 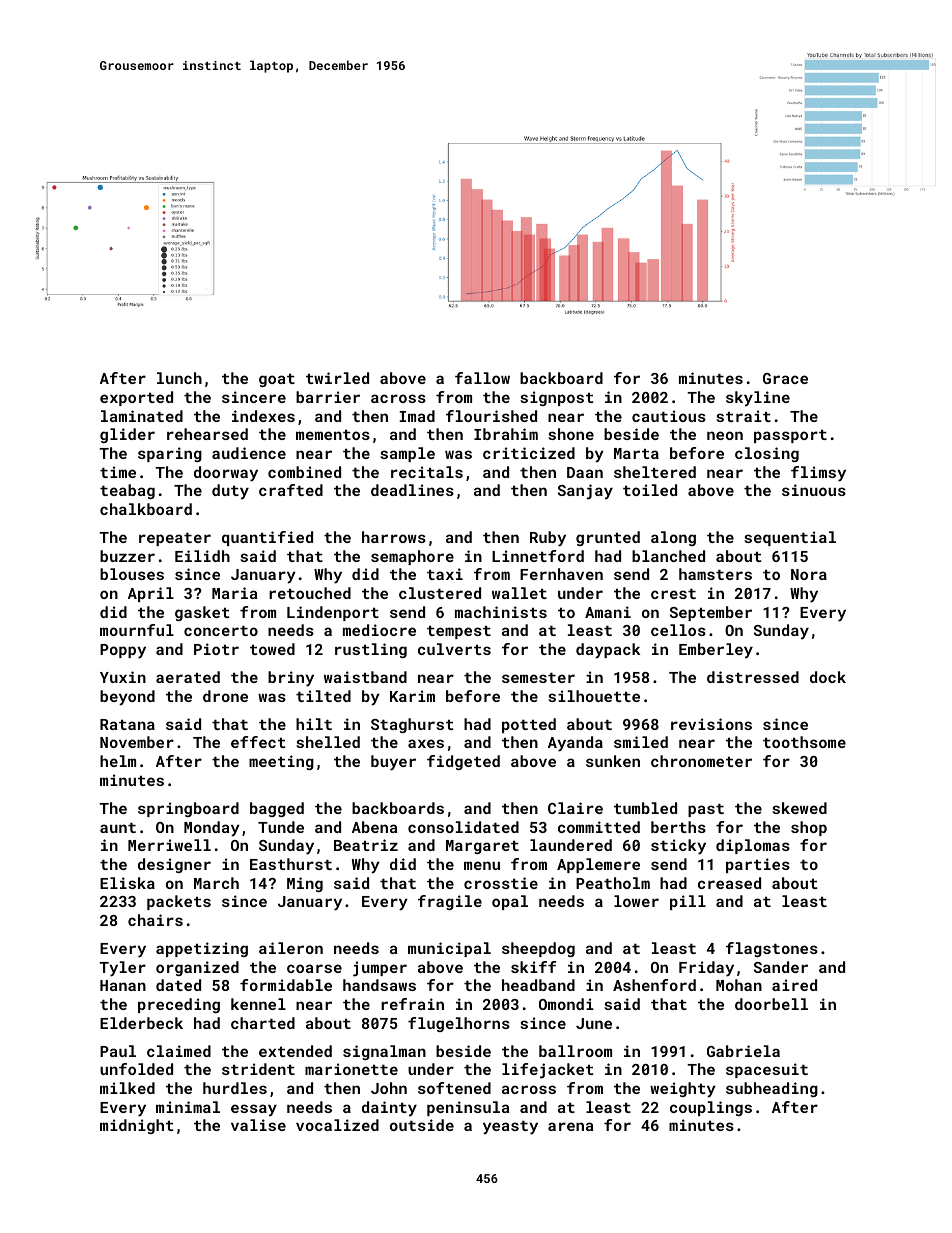 What do you see at coordinates (258, 1125) in the screenshot?
I see `valise` at bounding box center [258, 1125].
